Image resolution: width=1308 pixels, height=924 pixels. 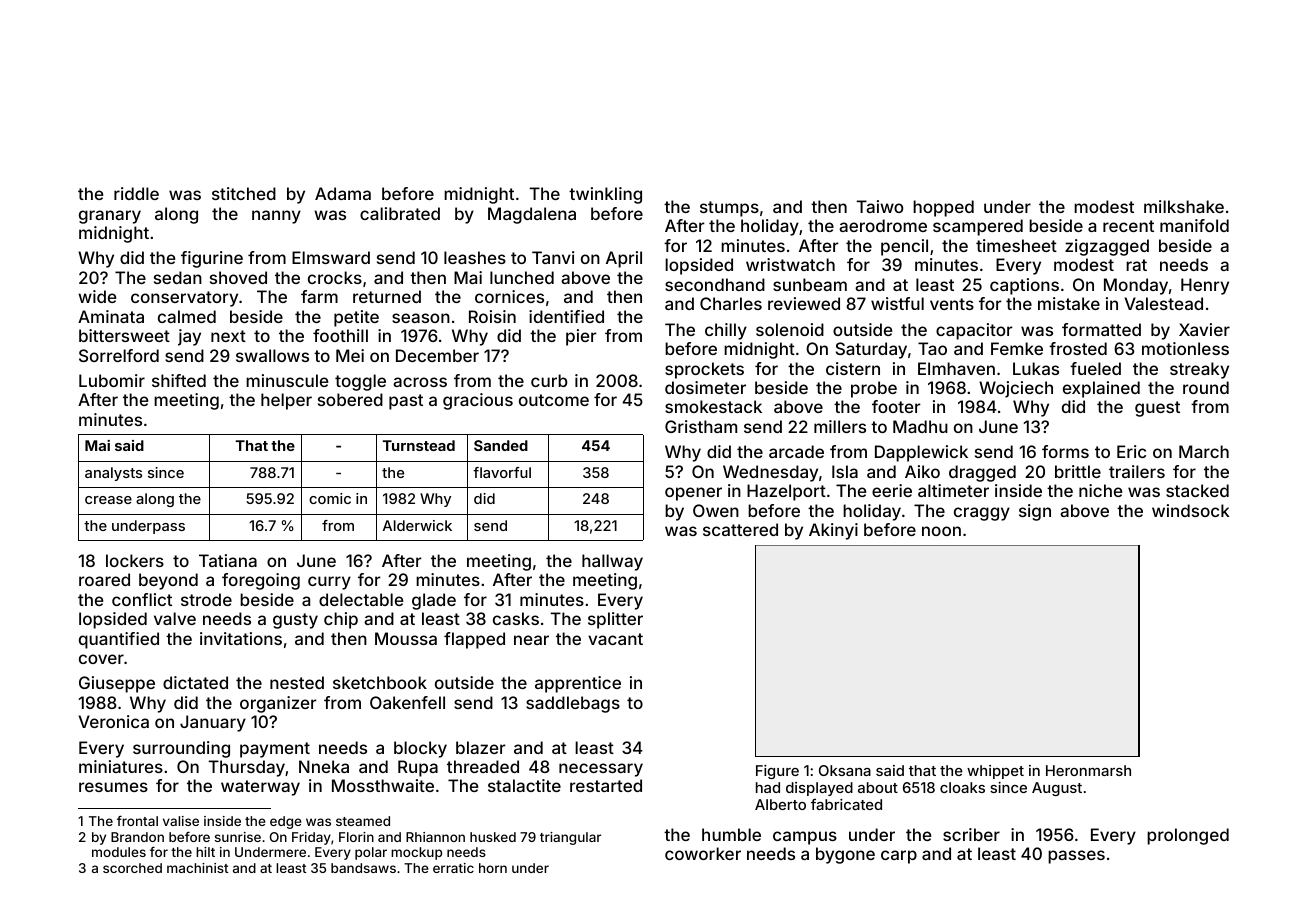 What do you see at coordinates (729, 209) in the screenshot?
I see `stumps` at bounding box center [729, 209].
